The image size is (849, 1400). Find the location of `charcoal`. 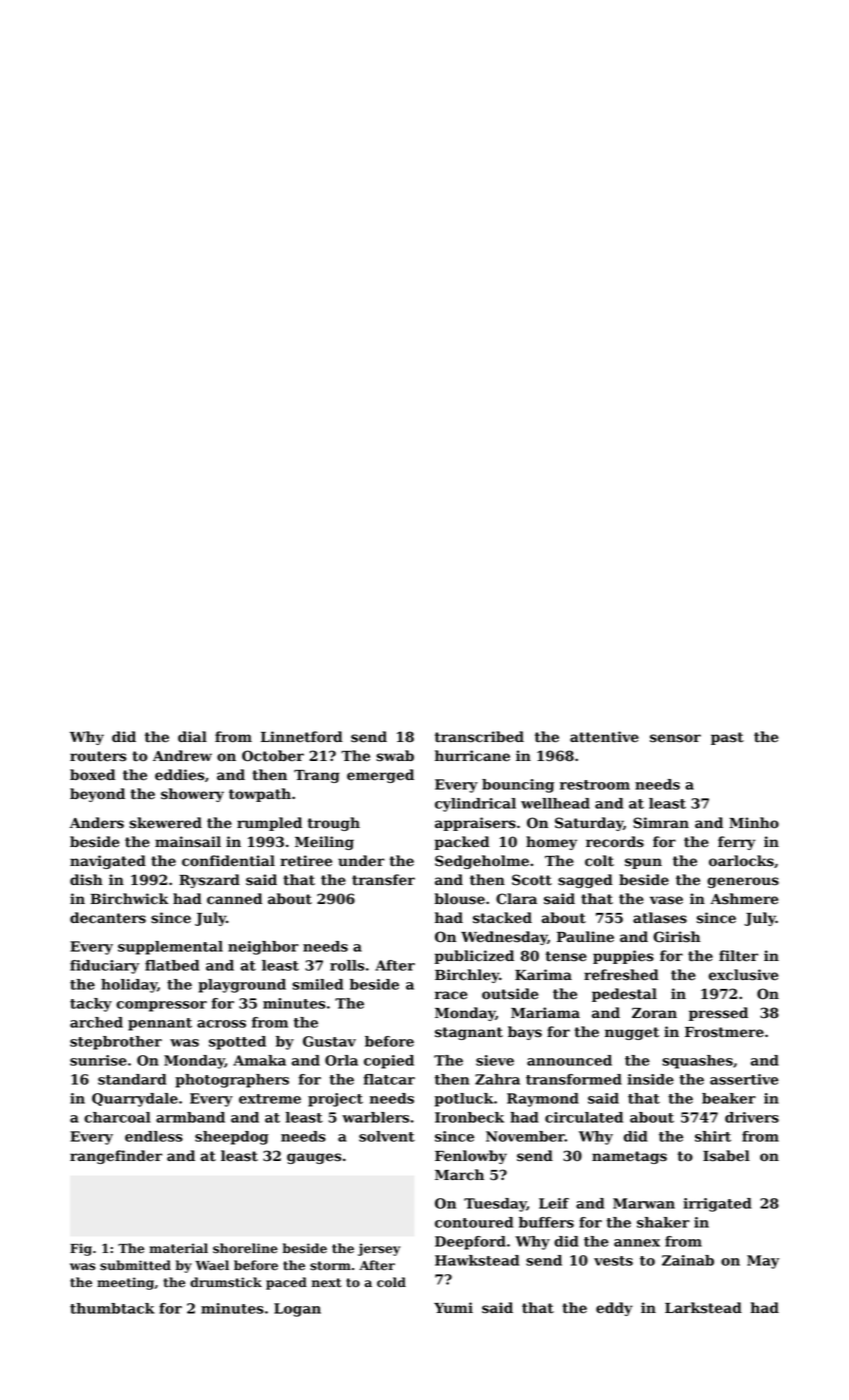

charcoal is located at coordinates (117, 1117).
